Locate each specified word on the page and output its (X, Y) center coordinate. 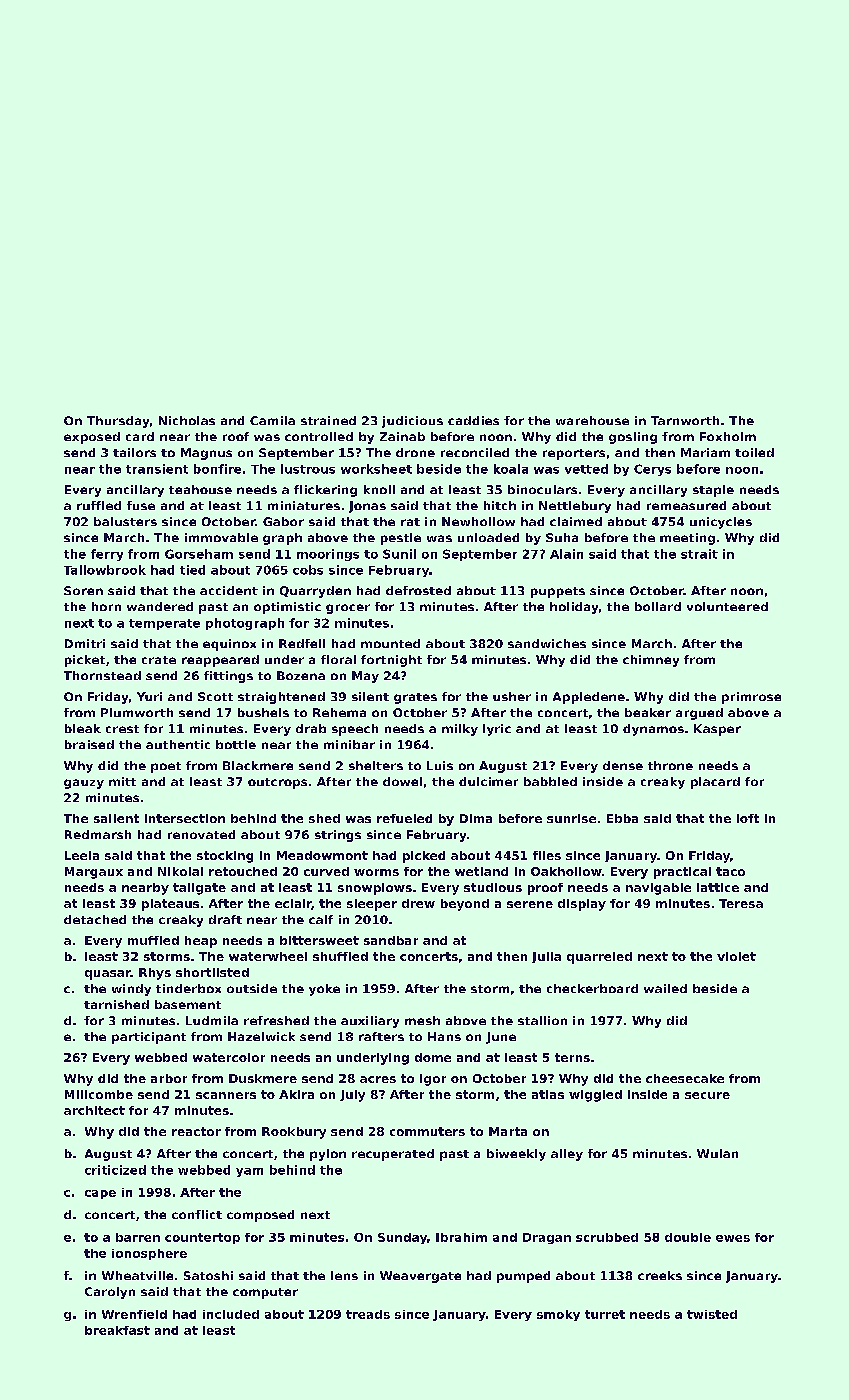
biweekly (516, 1155)
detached (95, 919)
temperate (164, 624)
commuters (427, 1131)
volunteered (727, 606)
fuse (141, 505)
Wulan (717, 1153)
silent (370, 696)
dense (623, 765)
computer (265, 1293)
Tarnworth (685, 420)
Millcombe (99, 1094)
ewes (733, 1238)
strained (328, 420)
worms (376, 872)
